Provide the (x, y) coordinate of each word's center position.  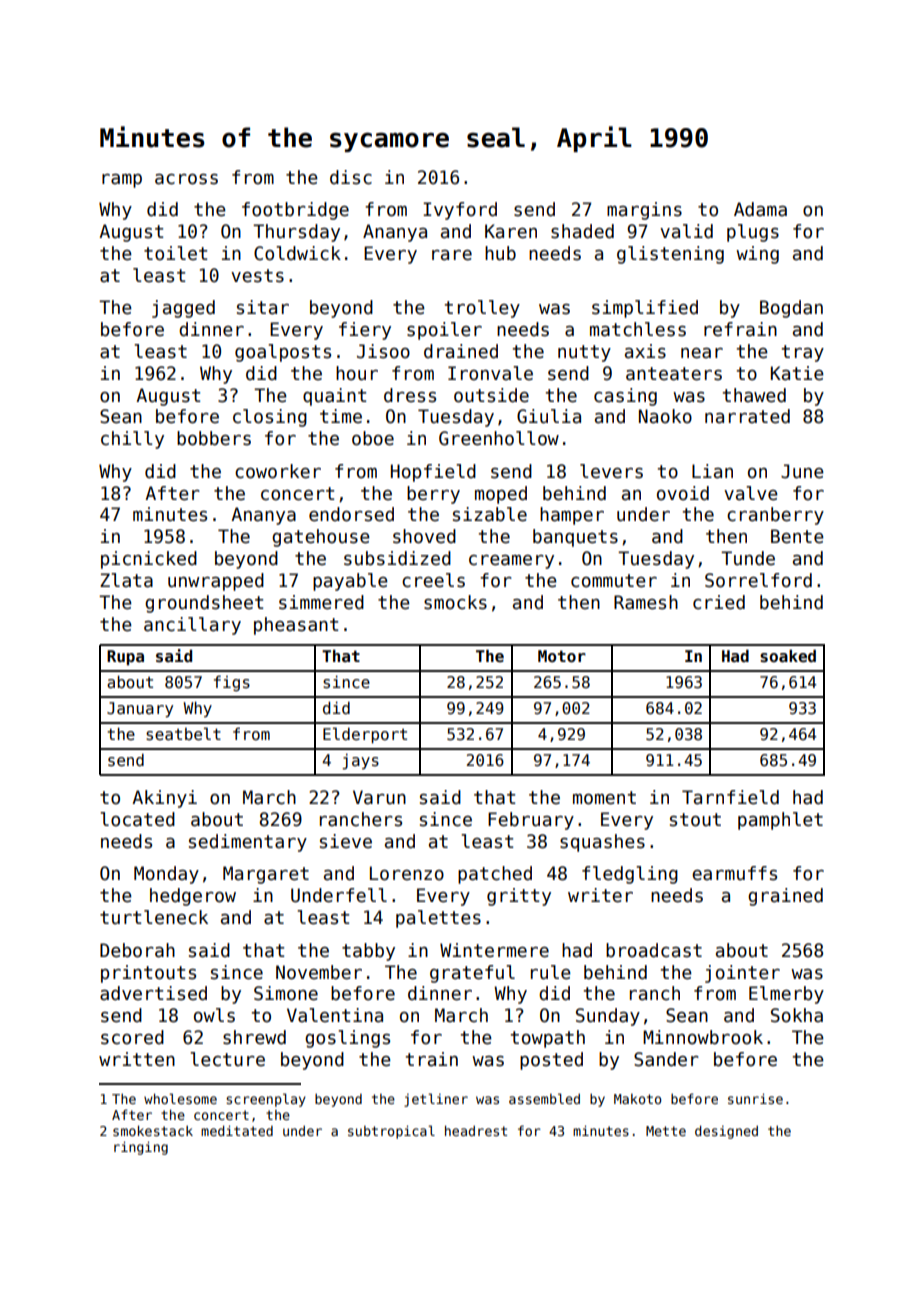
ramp (122, 181)
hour (357, 373)
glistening (670, 255)
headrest (476, 1130)
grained (785, 897)
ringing (141, 1148)
